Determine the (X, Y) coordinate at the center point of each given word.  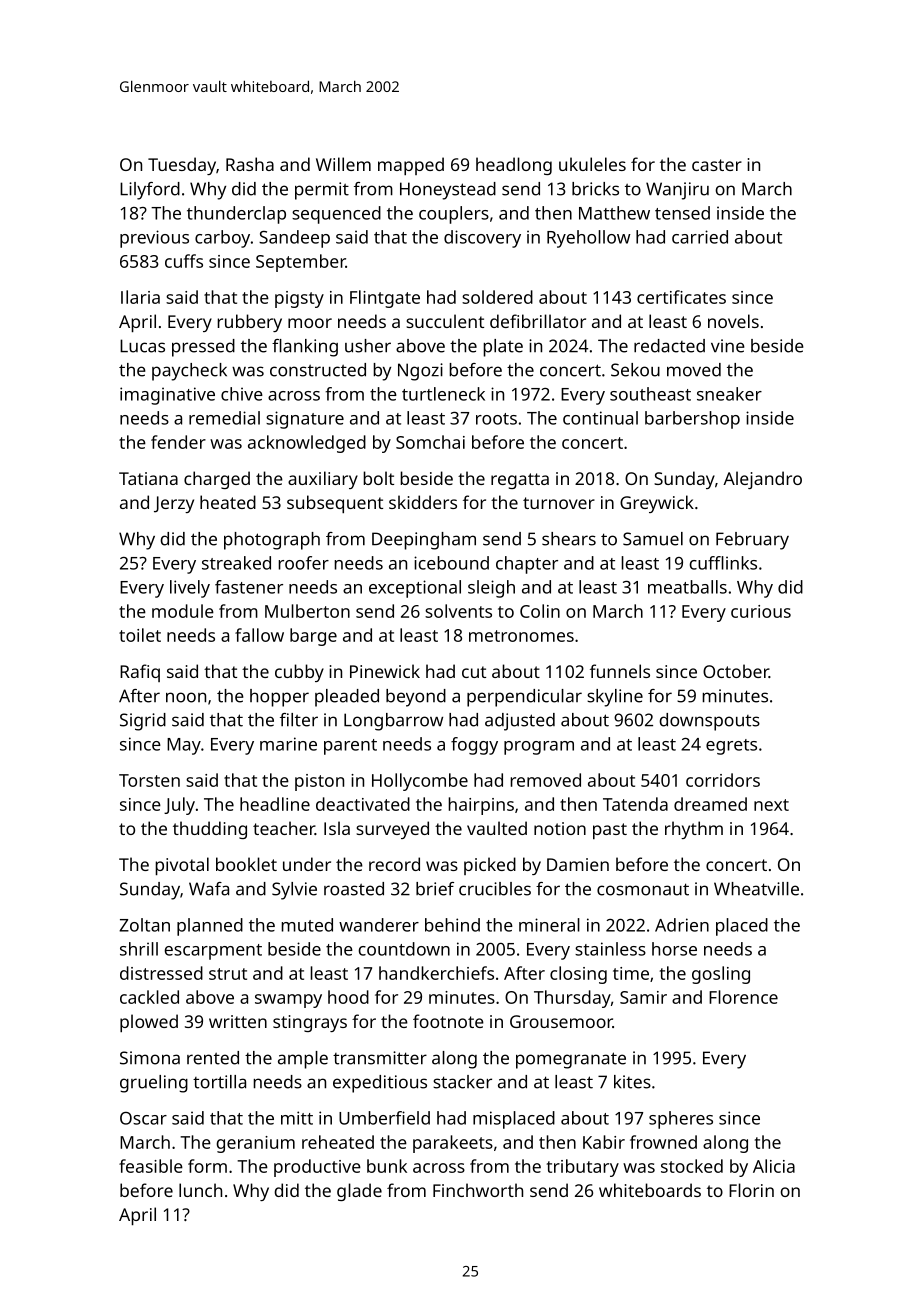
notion (560, 828)
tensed (682, 213)
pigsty (299, 299)
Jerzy (174, 504)
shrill (139, 949)
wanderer (379, 925)
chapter (527, 565)
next (771, 805)
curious (761, 611)
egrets (731, 747)
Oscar (143, 1118)
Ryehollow (589, 239)
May (184, 746)
